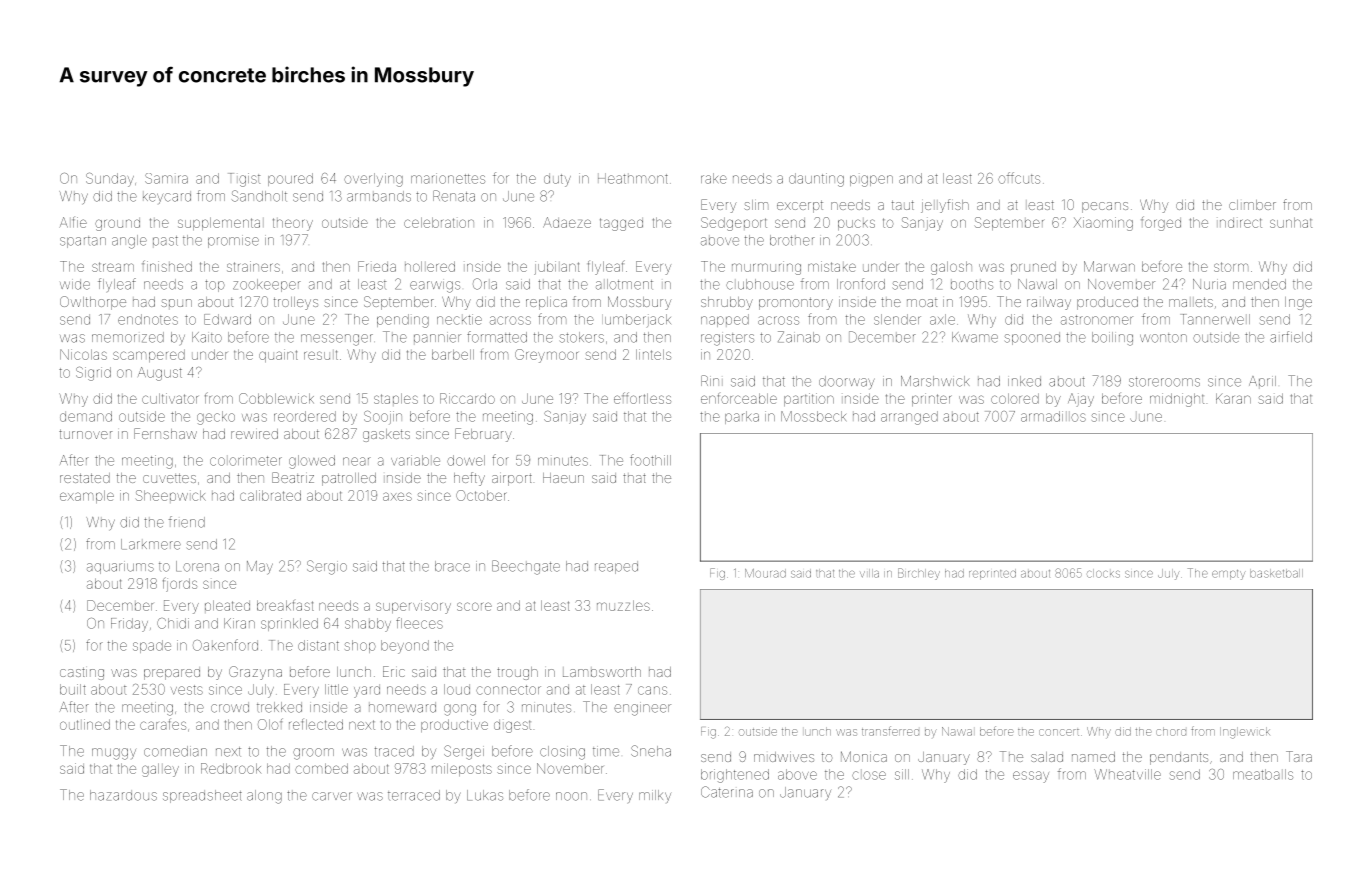 Image resolution: width=1372 pixels, height=887 pixels. Describe the element at coordinates (642, 709) in the screenshot. I see `engineer` at that location.
